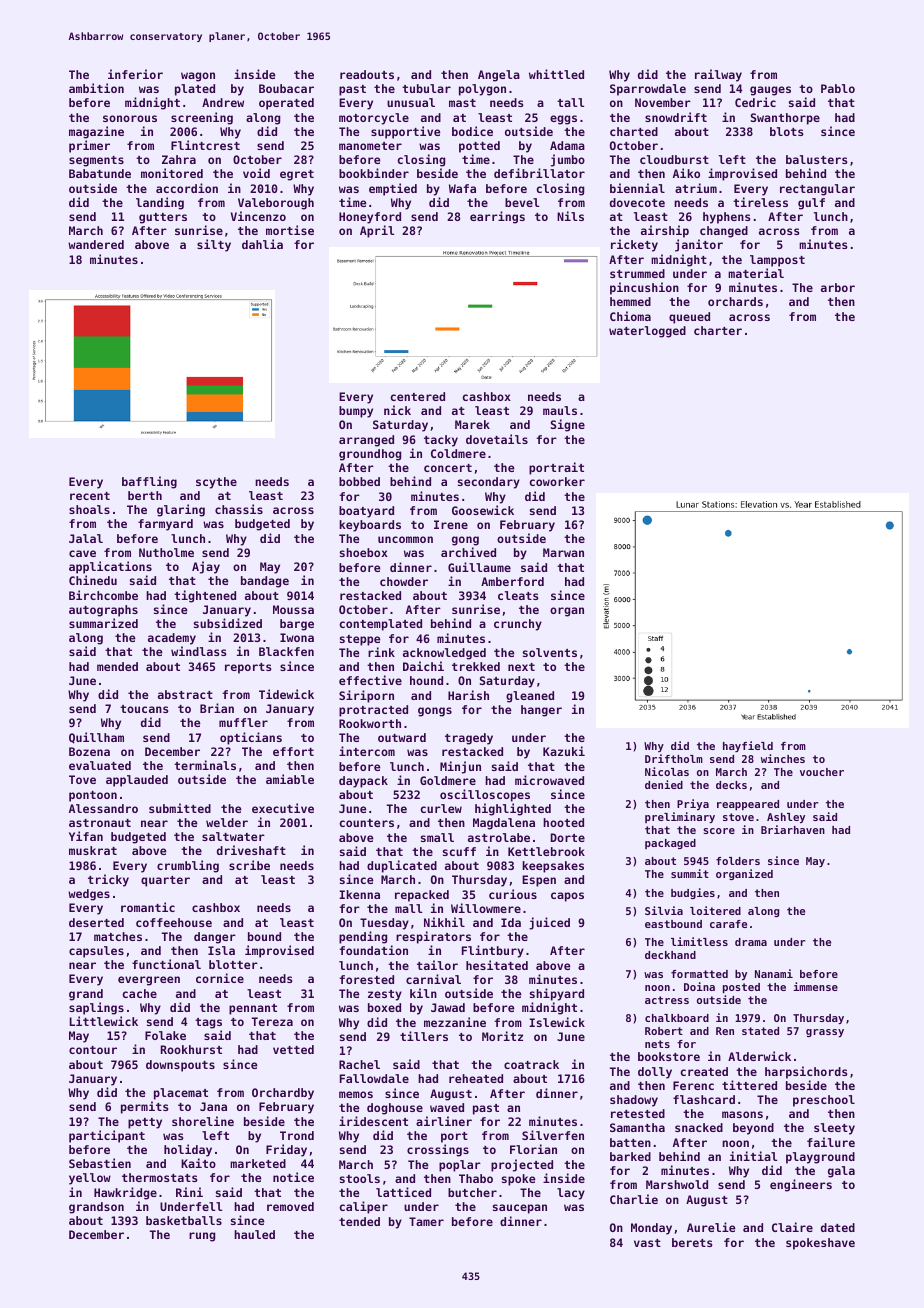 Image resolution: width=924 pixels, height=1308 pixels. I want to click on vast, so click(647, 1243).
